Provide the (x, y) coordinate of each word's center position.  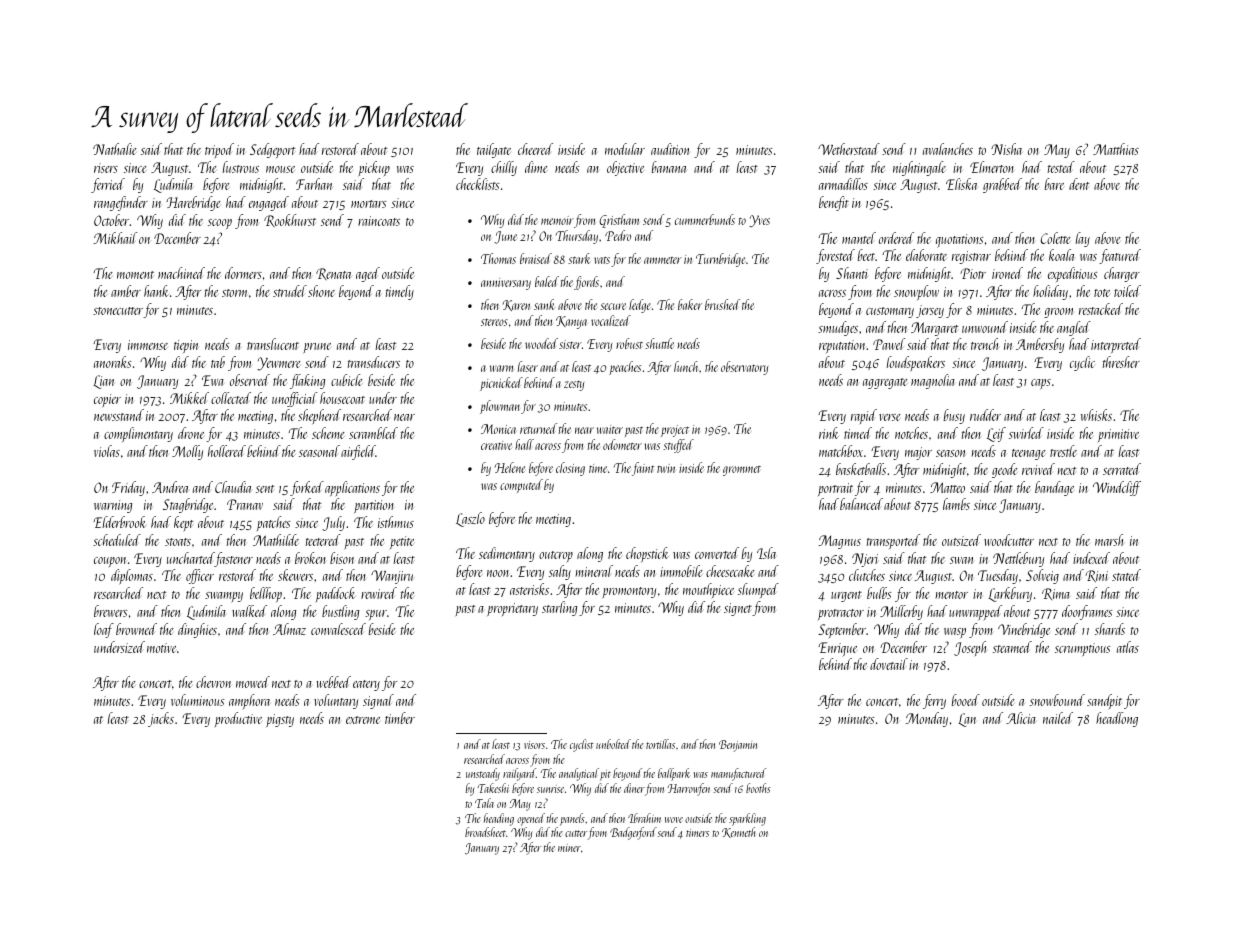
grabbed (1002, 185)
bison (342, 558)
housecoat (342, 398)
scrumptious (1083, 649)
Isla (766, 553)
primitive (1118, 435)
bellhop (266, 594)
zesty (574, 385)
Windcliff (1117, 488)
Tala (484, 803)
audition (670, 149)
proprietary (512, 609)
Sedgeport (272, 150)
